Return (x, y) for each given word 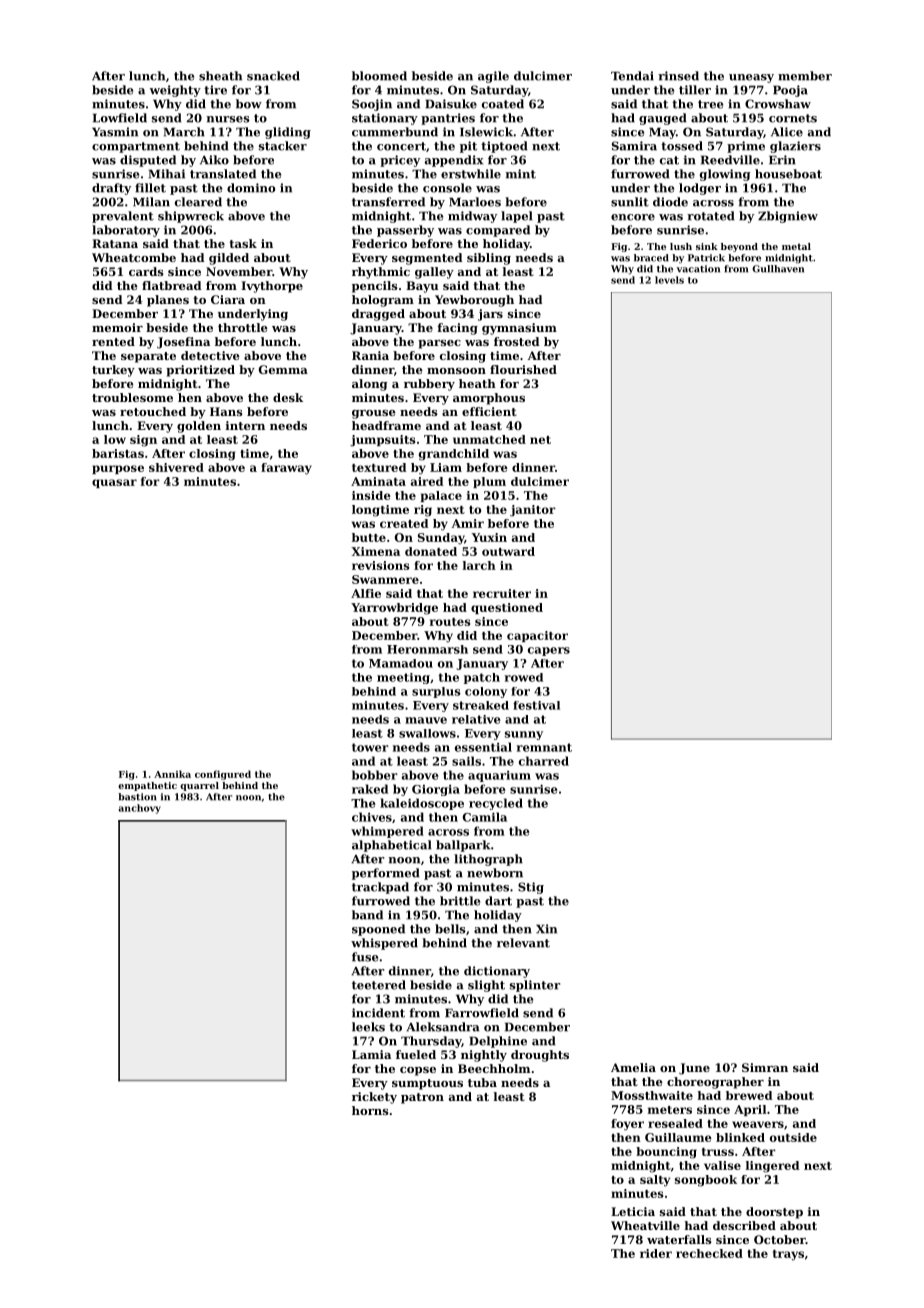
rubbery (429, 385)
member (805, 76)
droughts (540, 1056)
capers (549, 651)
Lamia (371, 1054)
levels (669, 280)
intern (245, 425)
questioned (507, 608)
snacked (273, 76)
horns (370, 1110)
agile (493, 77)
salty (655, 1181)
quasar (114, 483)
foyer (627, 1125)
